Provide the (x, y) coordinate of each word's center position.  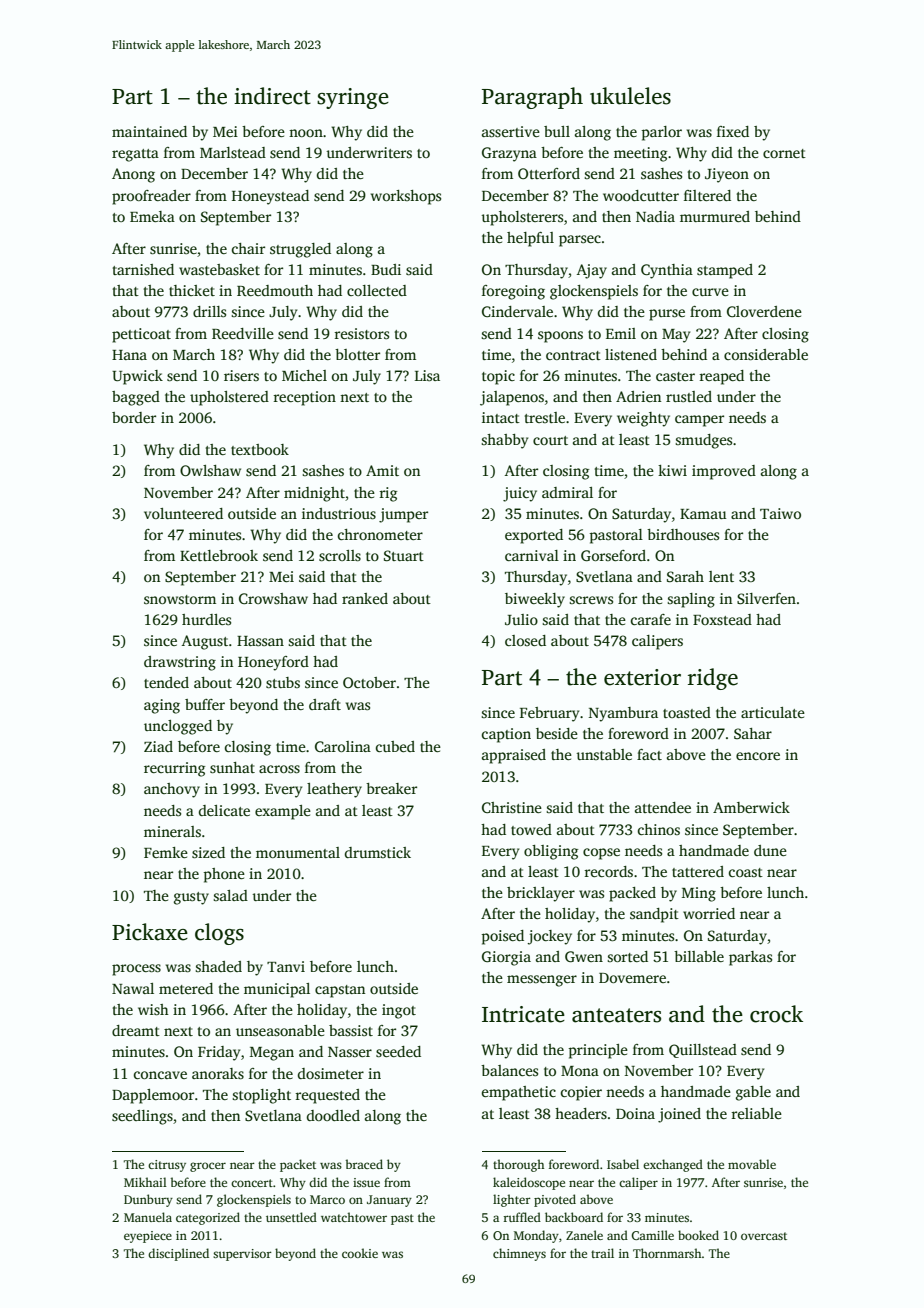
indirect (272, 96)
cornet (784, 153)
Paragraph (532, 98)
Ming (699, 894)
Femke (166, 852)
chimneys (519, 1254)
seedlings (142, 1117)
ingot (399, 1011)
